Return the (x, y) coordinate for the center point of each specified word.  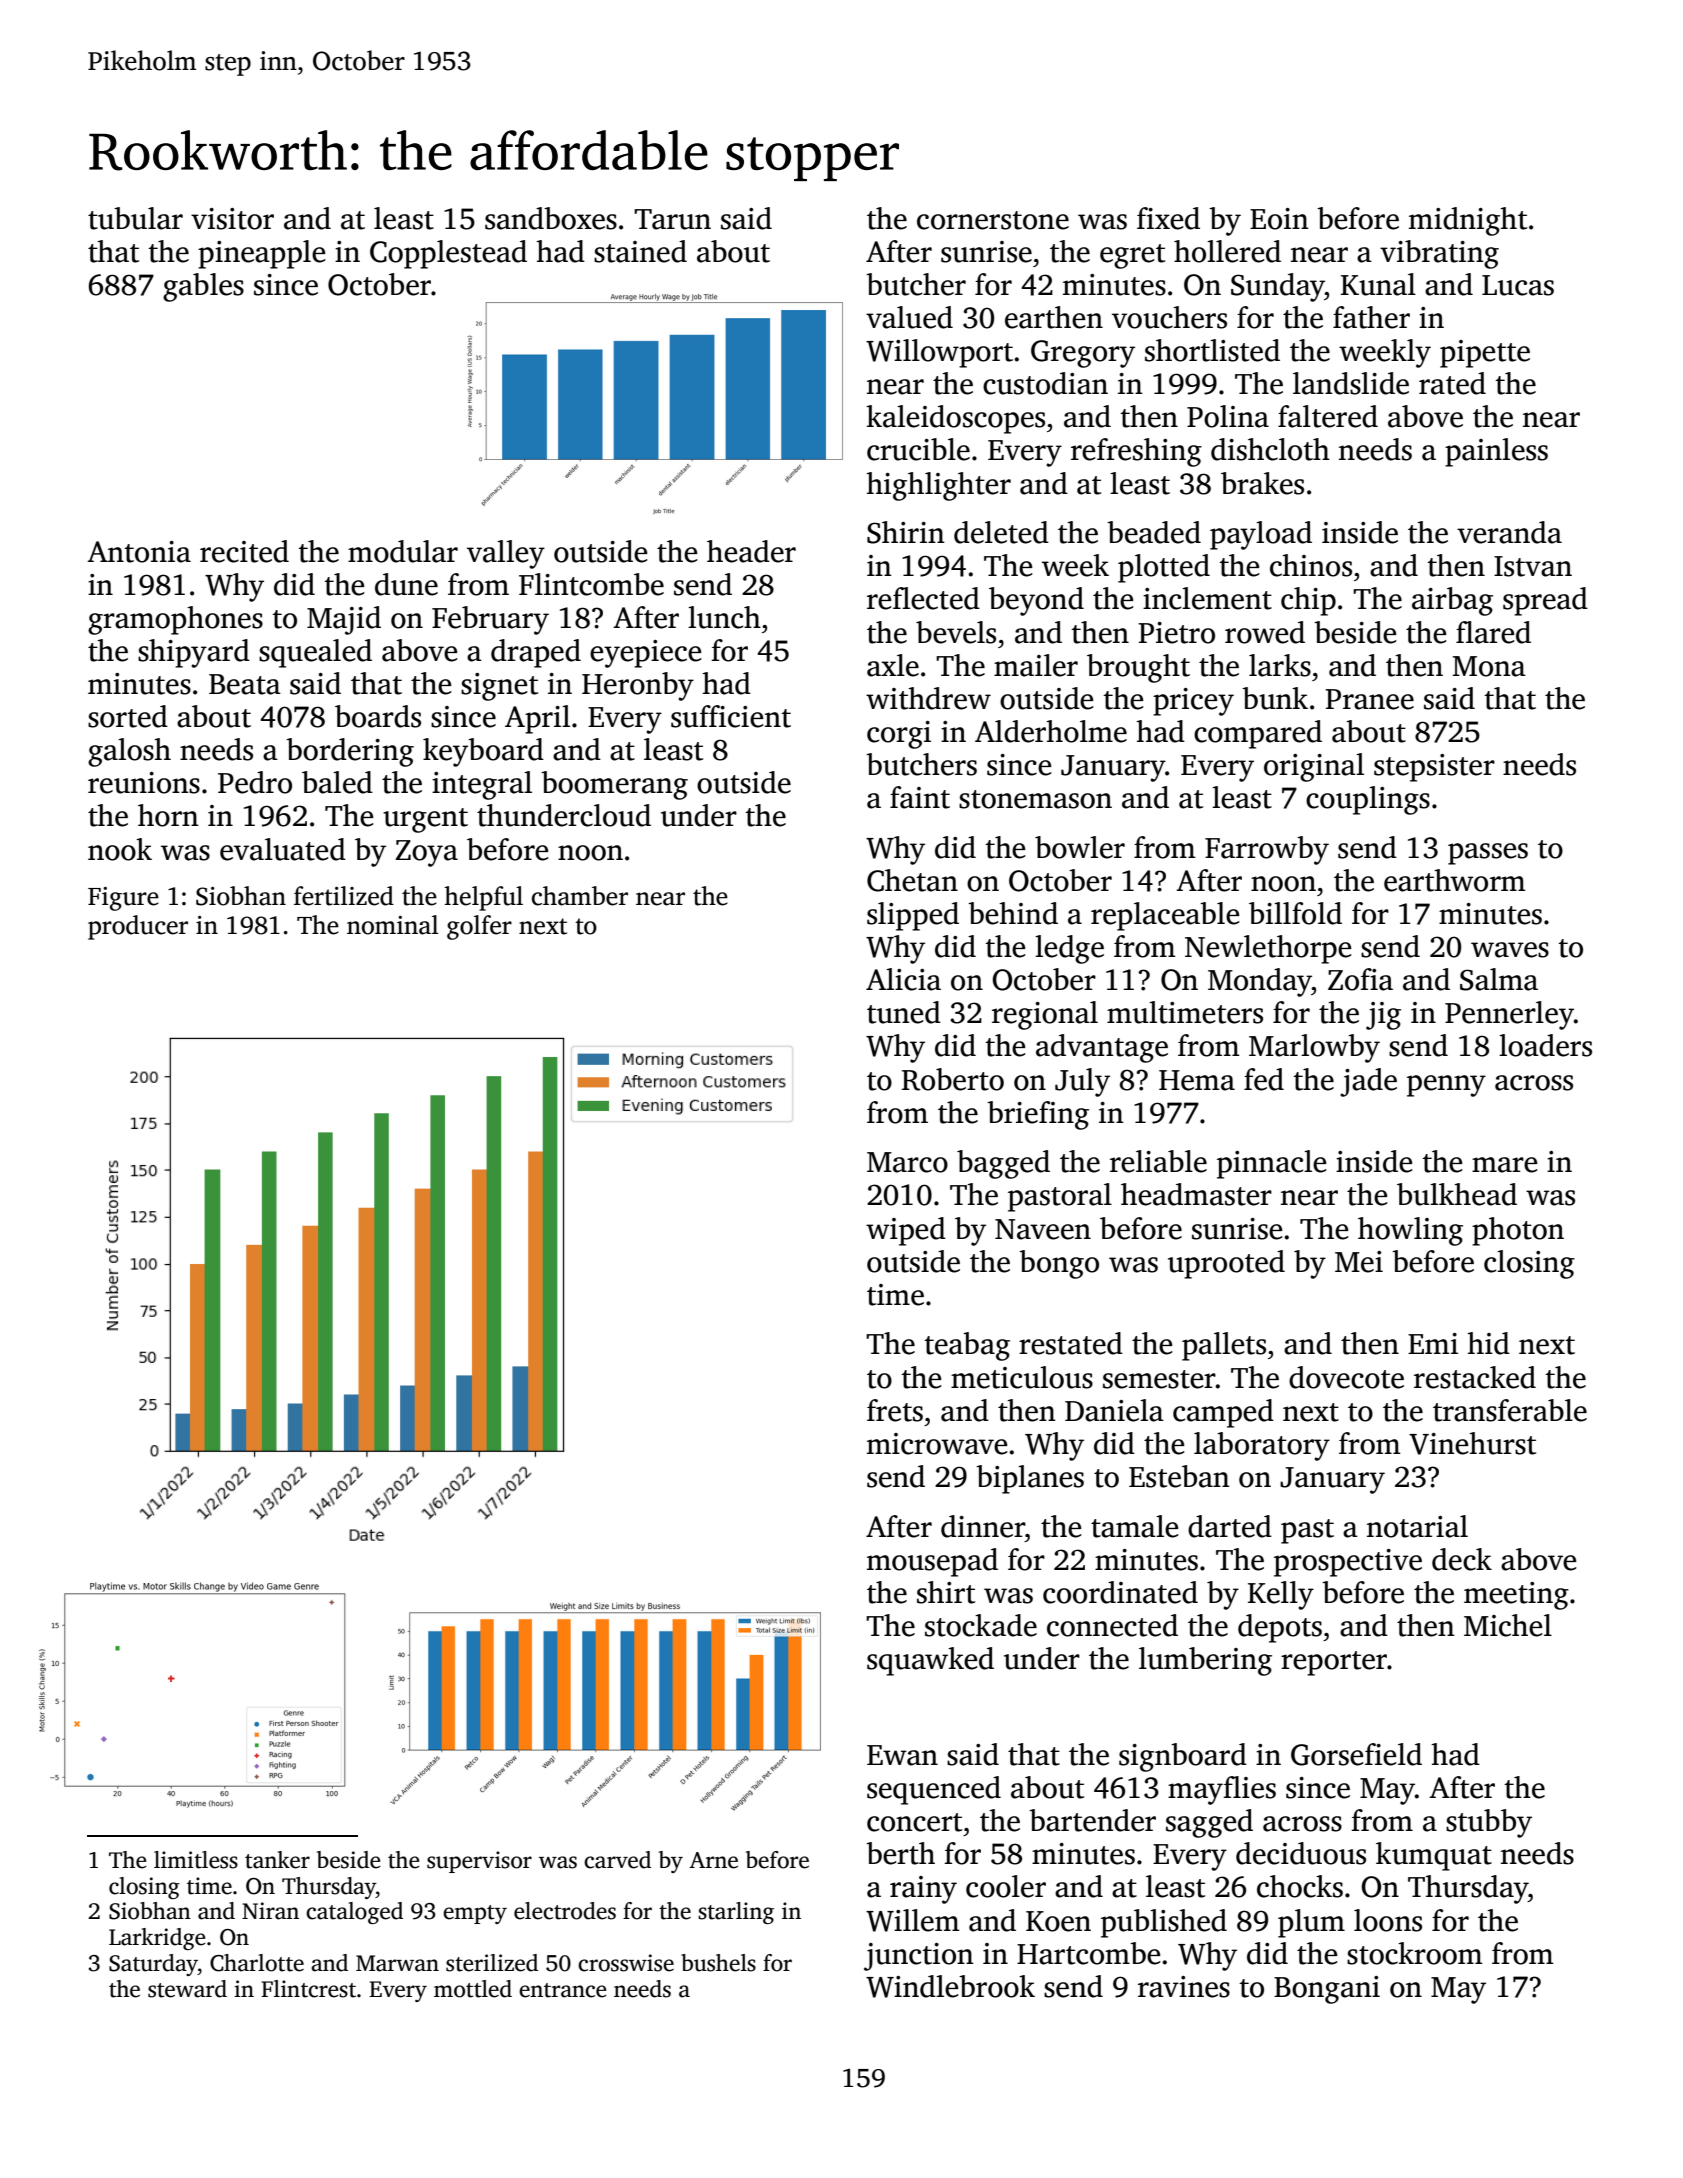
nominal (393, 925)
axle (893, 665)
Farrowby (1267, 850)
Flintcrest (308, 1989)
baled (337, 782)
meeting (1516, 1596)
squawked (930, 1661)
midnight (1468, 221)
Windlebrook (950, 1986)
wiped (906, 1231)
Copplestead (448, 254)
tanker (277, 1860)
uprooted (1226, 1264)
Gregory (1083, 354)
